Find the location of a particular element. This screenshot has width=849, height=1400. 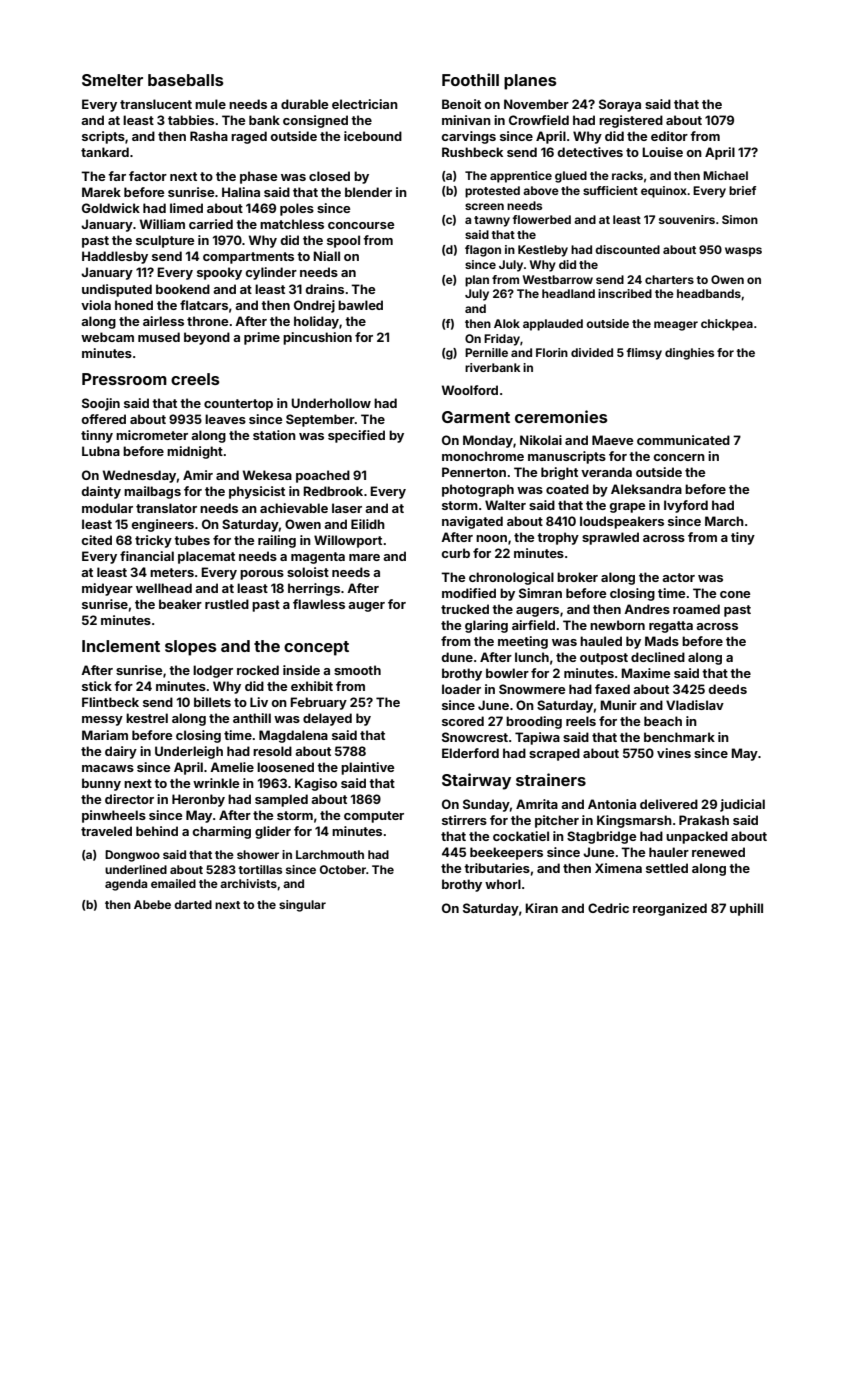

Kagiso is located at coordinates (316, 784).
